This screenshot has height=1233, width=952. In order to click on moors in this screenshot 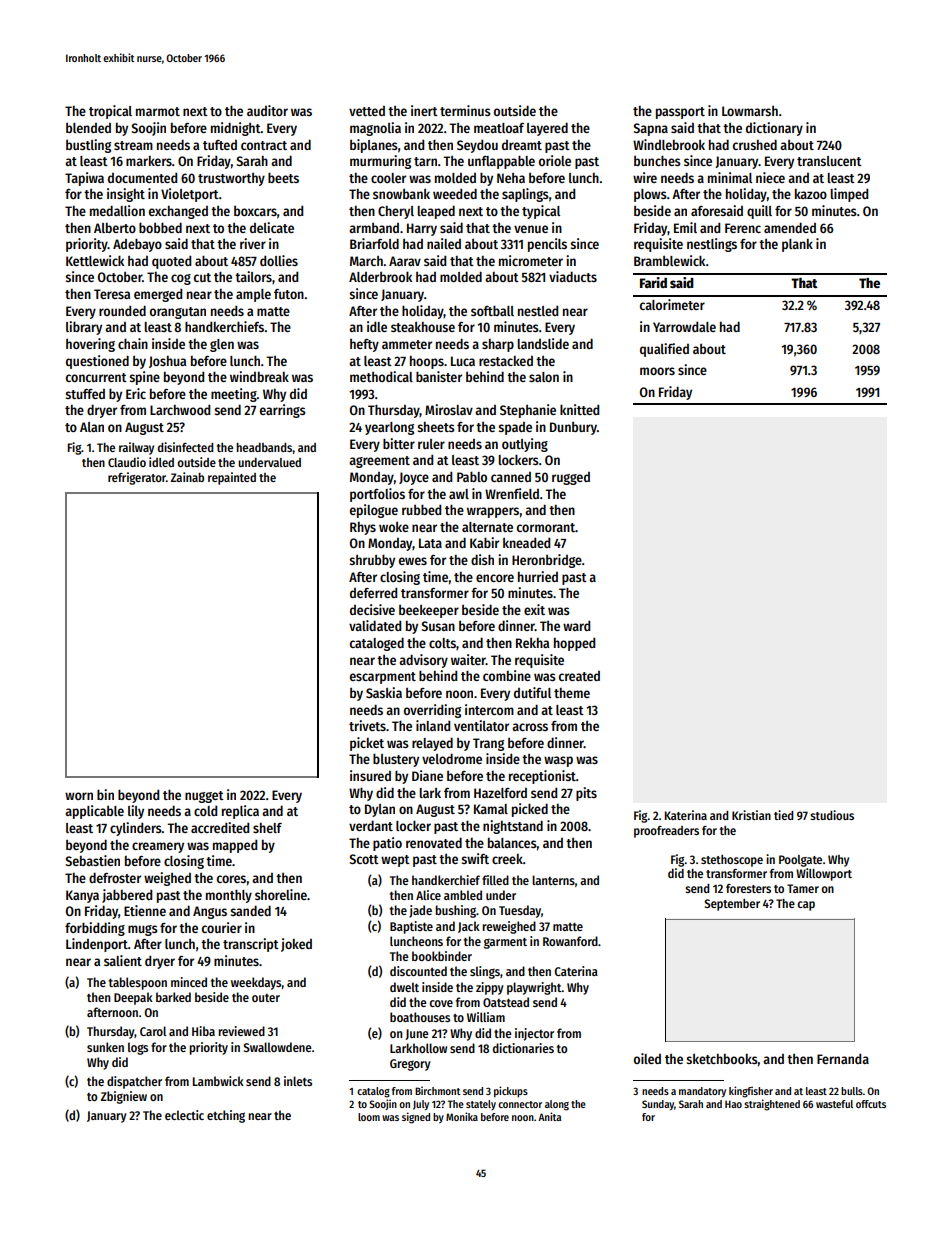, I will do `click(657, 371)`.
